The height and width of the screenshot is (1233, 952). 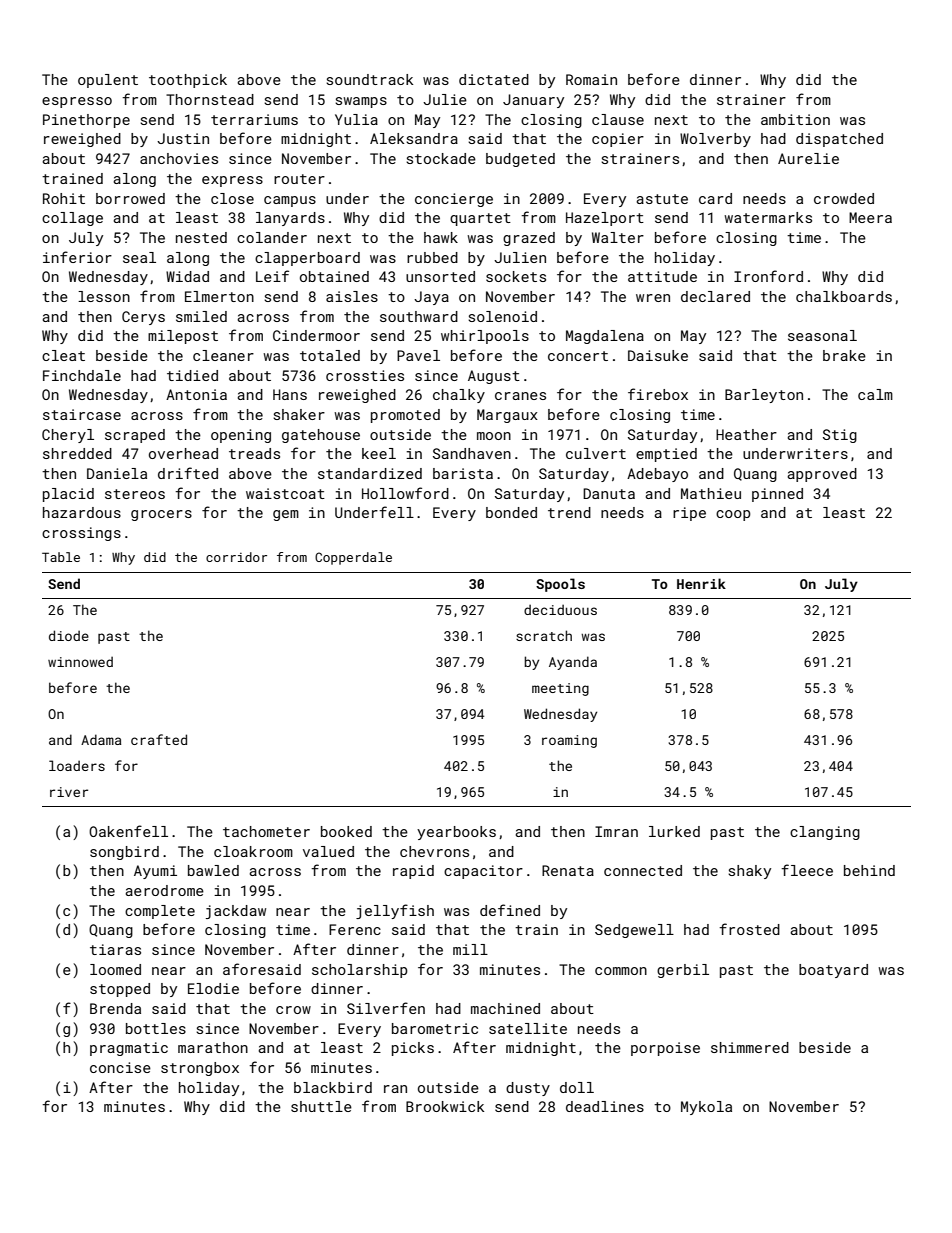 What do you see at coordinates (715, 296) in the screenshot?
I see `declared` at bounding box center [715, 296].
